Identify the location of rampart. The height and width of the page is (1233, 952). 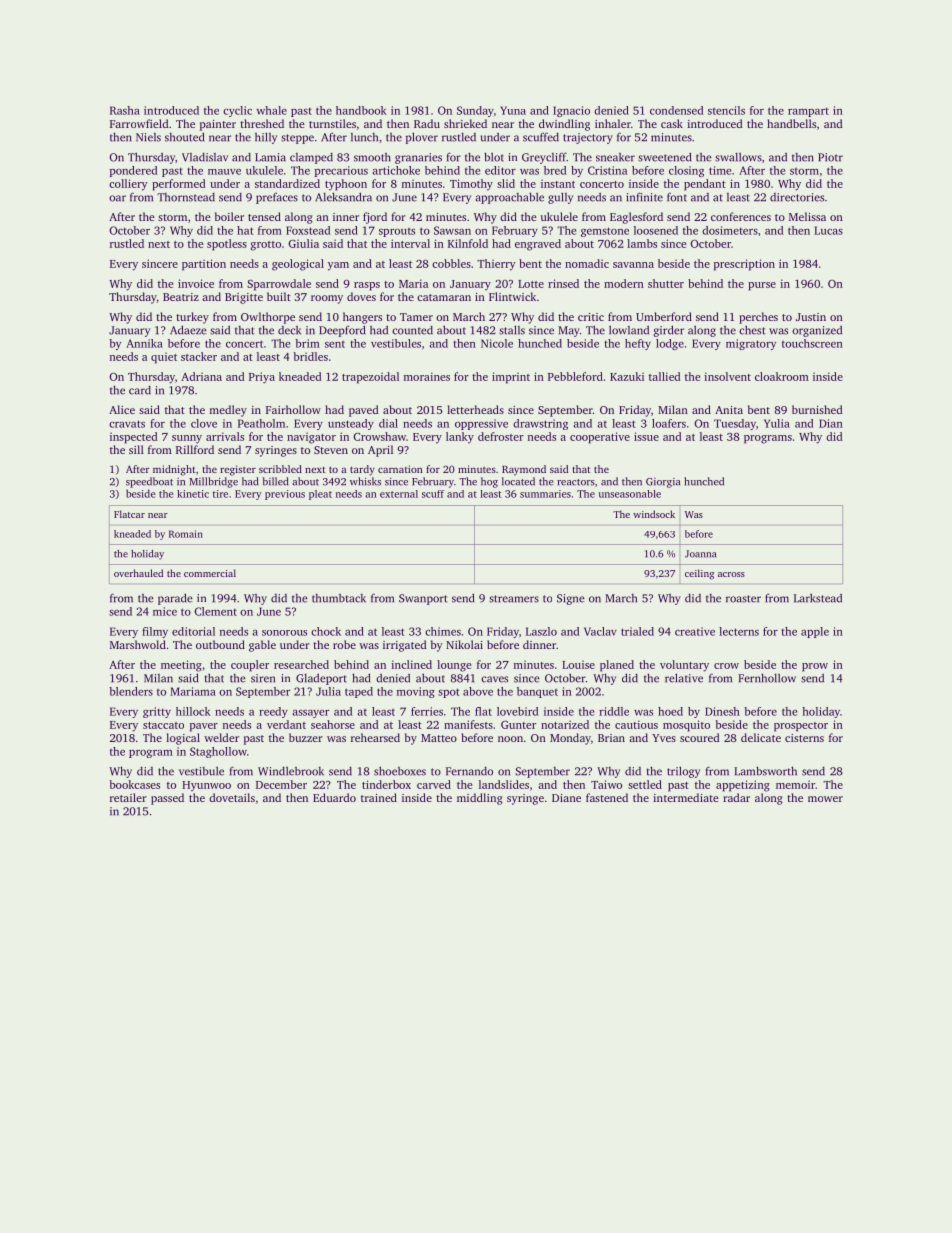
(808, 112).
